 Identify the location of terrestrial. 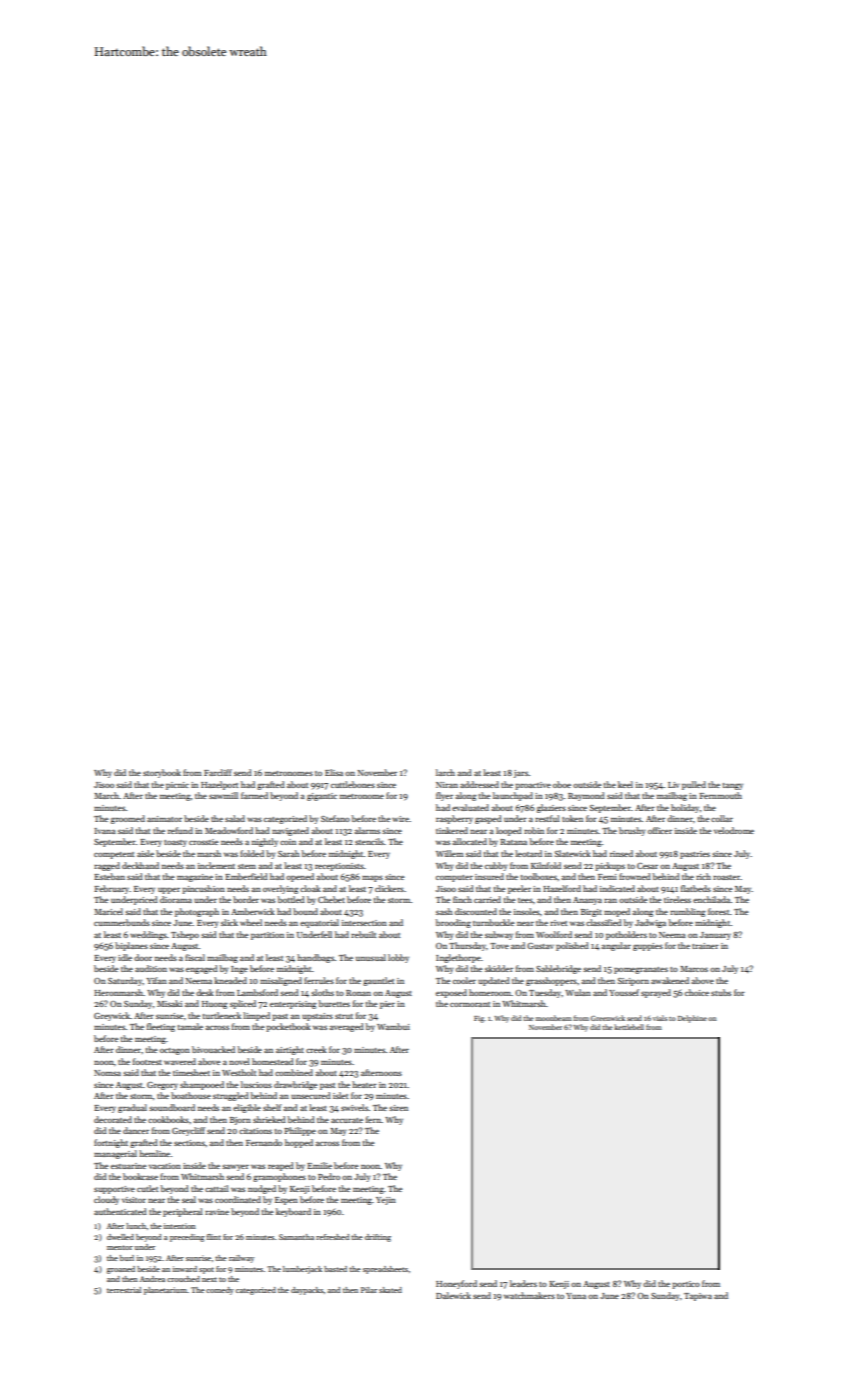
(124, 1290).
